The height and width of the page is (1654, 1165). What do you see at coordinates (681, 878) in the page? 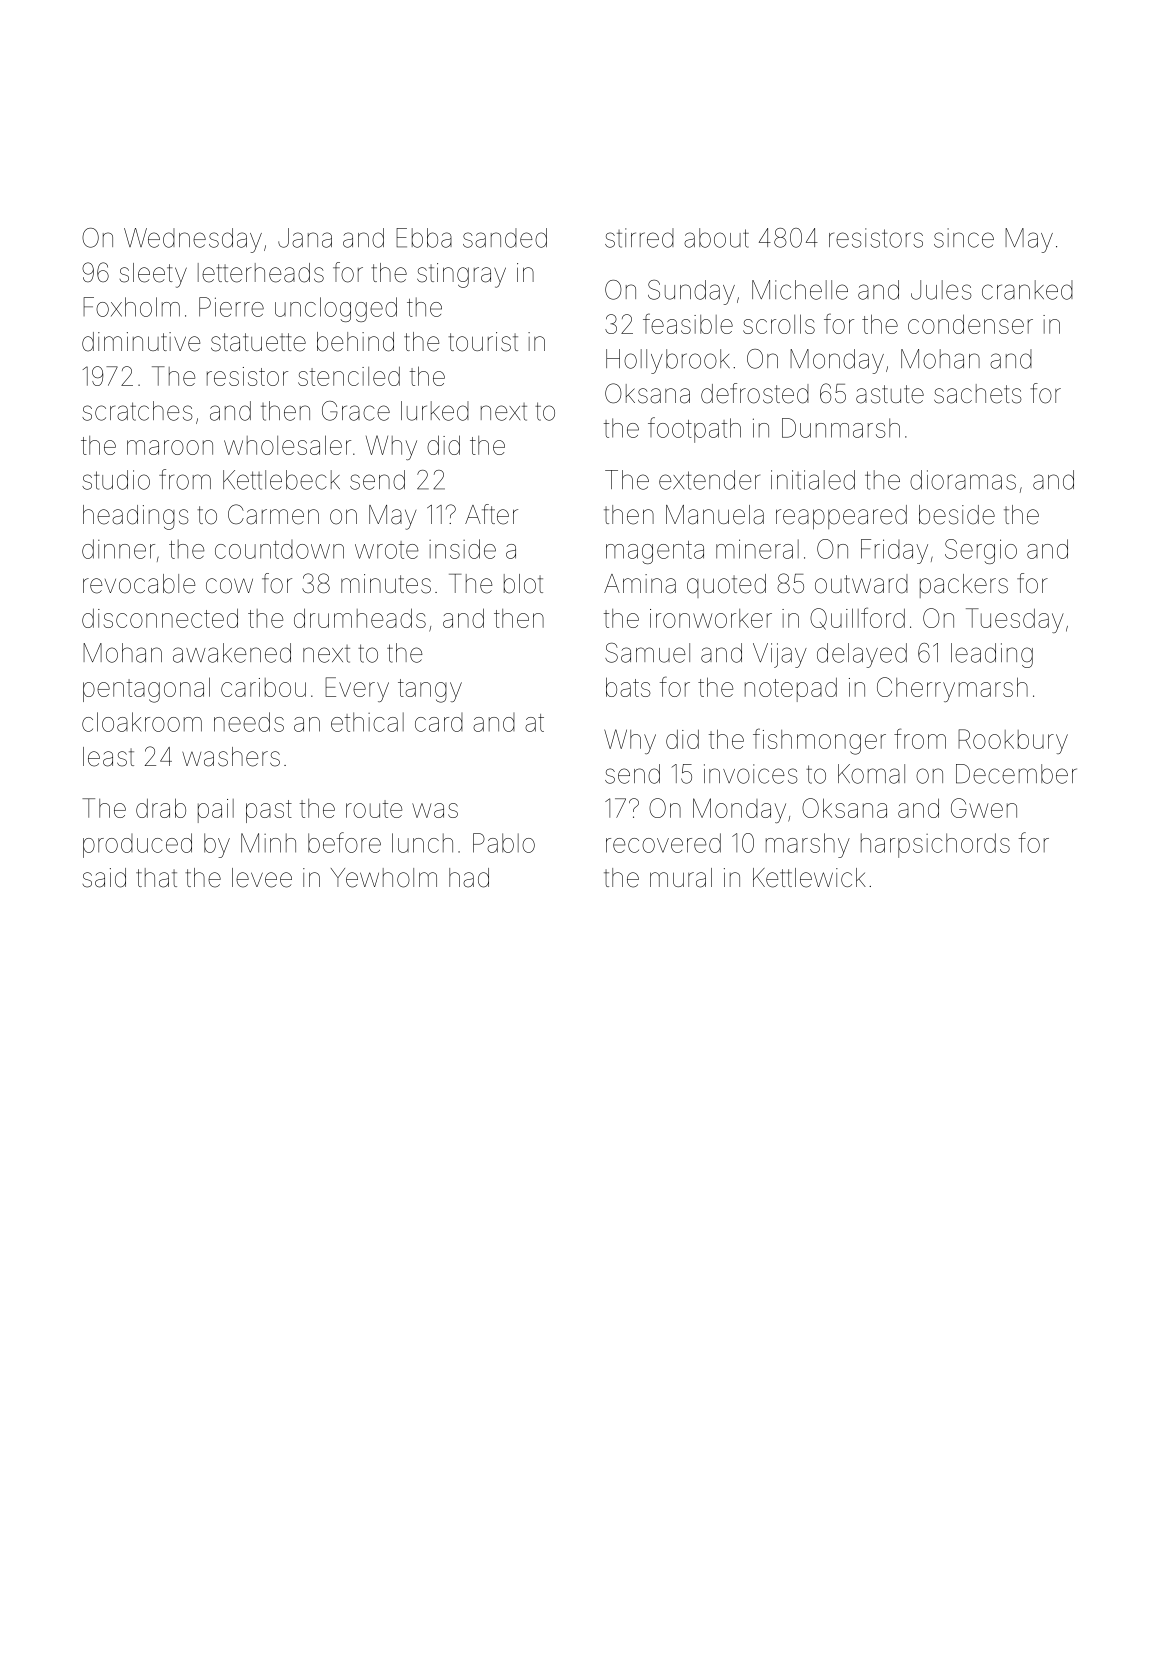
I see `mural` at bounding box center [681, 878].
